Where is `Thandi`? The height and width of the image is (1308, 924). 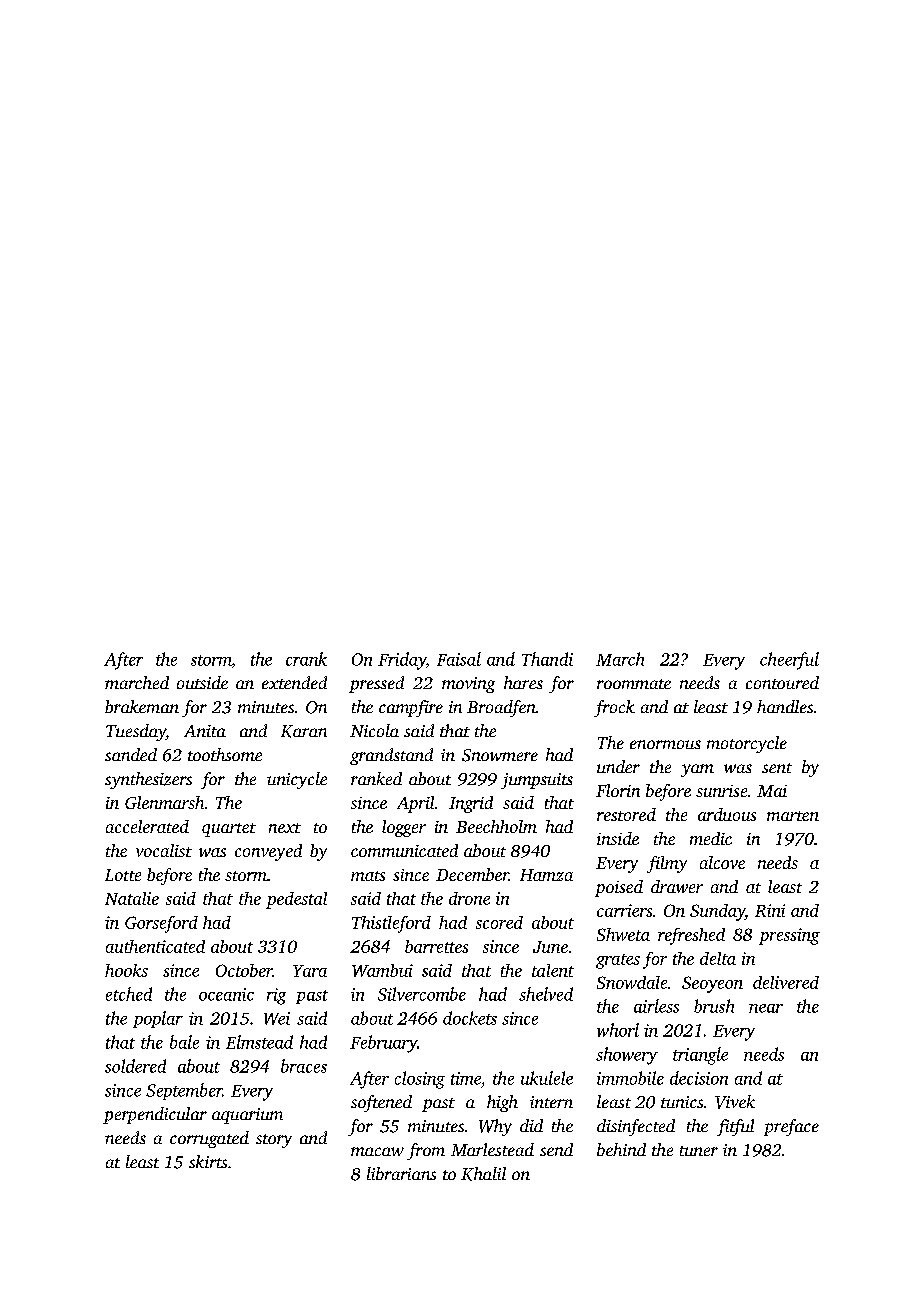
Thandi is located at coordinates (547, 659).
